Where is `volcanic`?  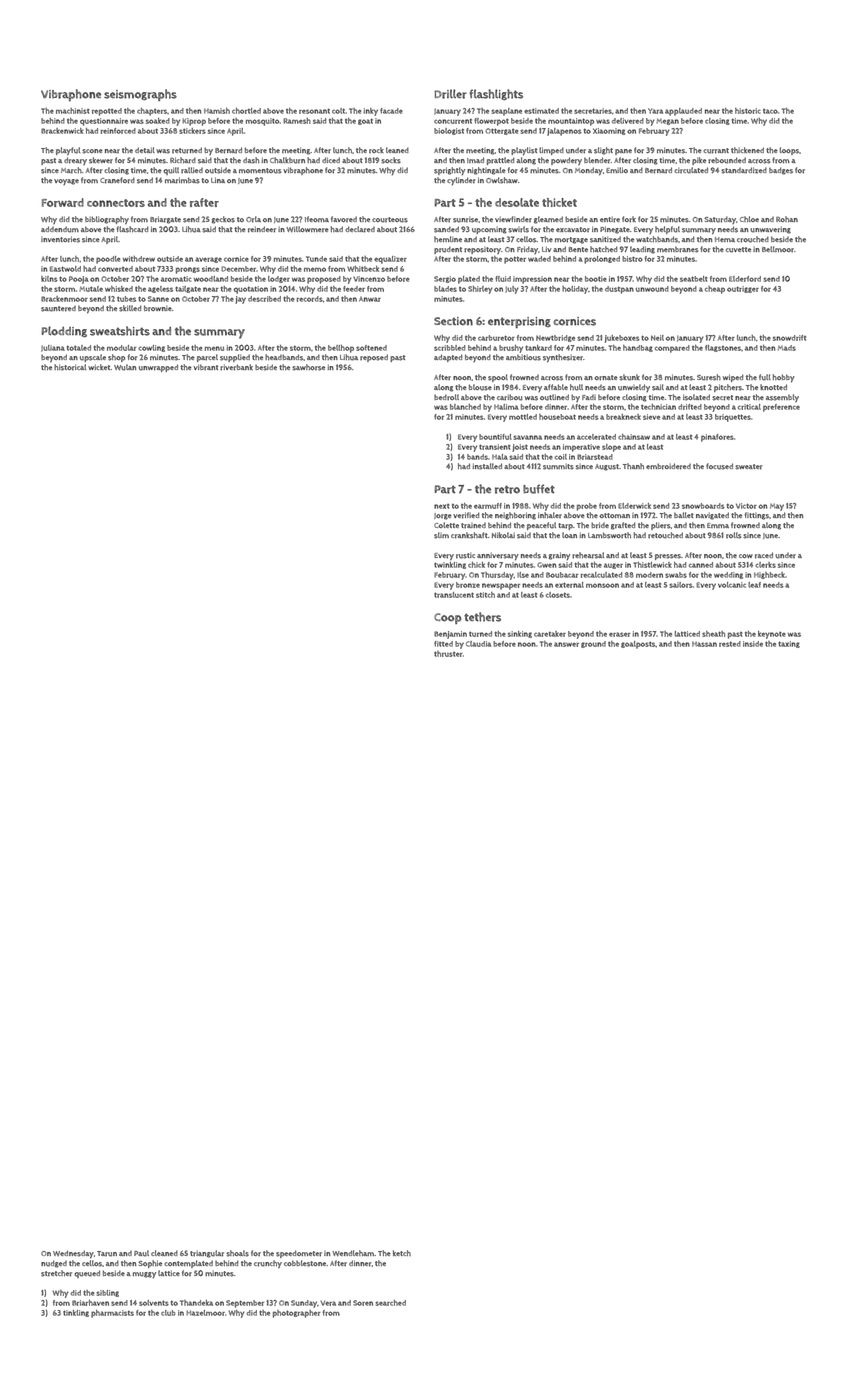
volcanic is located at coordinates (732, 585).
